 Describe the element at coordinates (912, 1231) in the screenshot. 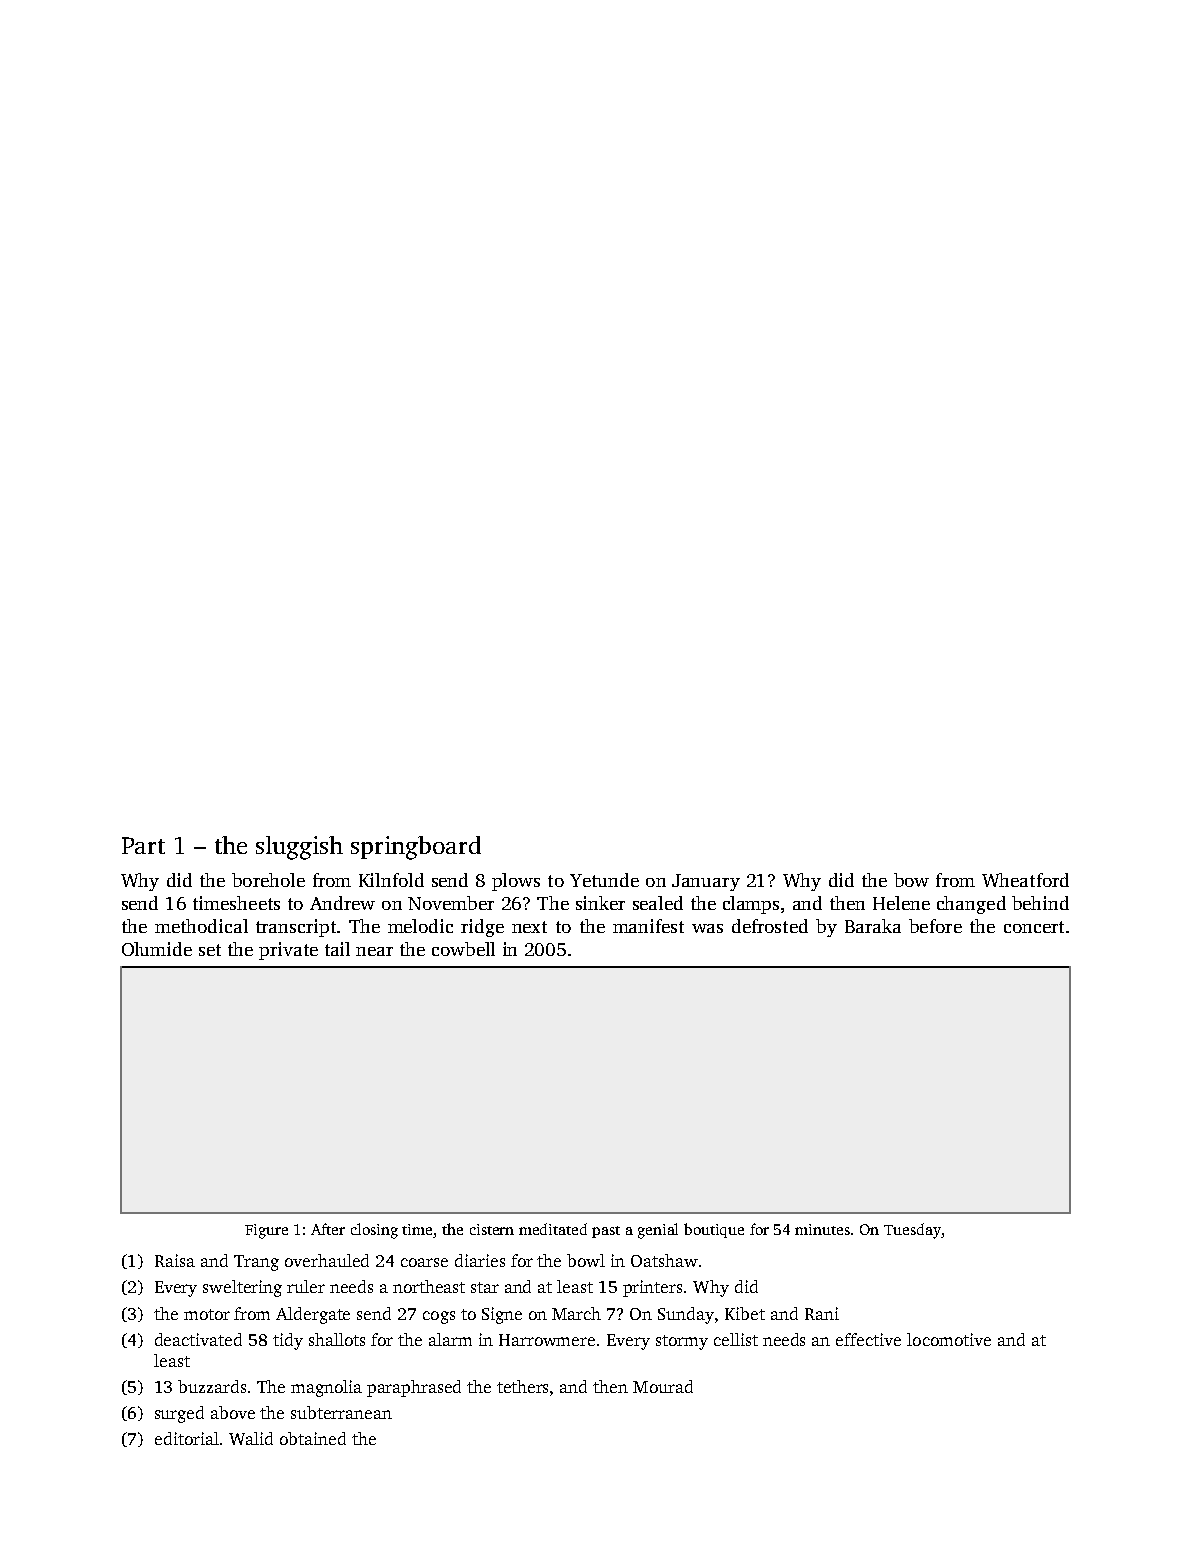

I see `Tuesday` at that location.
